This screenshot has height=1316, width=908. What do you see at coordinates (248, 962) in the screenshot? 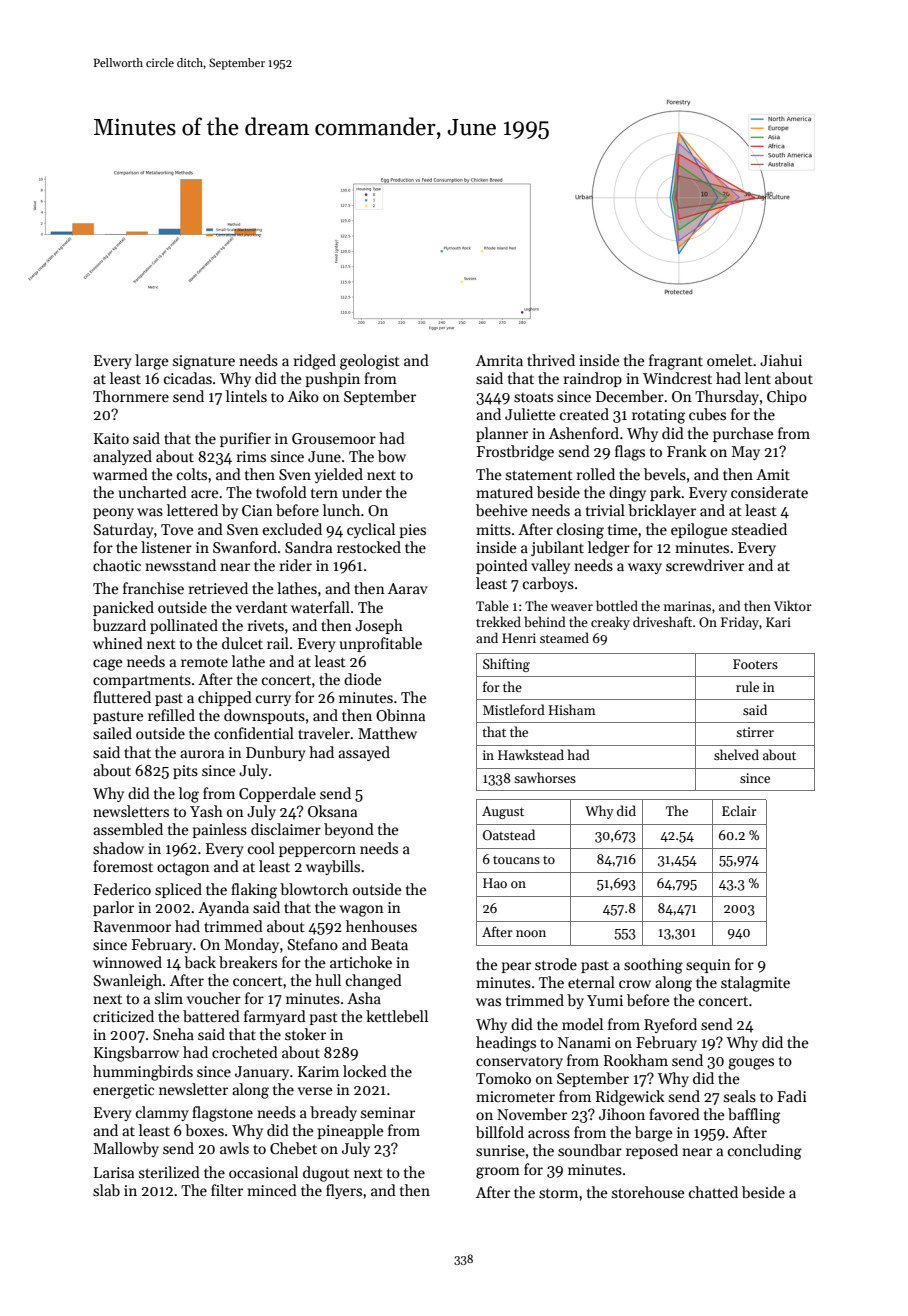
I see `breakers` at bounding box center [248, 962].
